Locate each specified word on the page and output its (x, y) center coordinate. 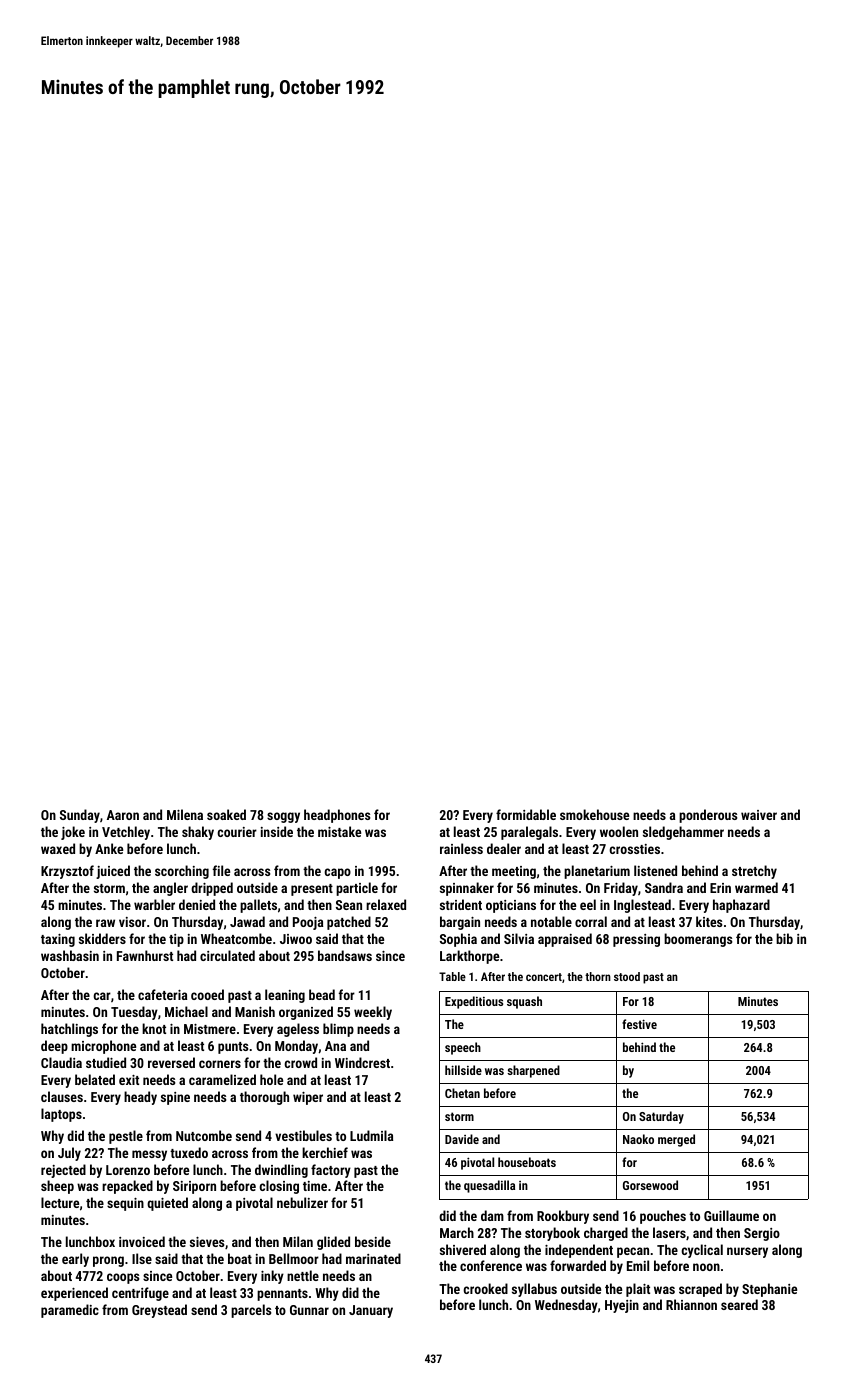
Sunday (80, 816)
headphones (337, 816)
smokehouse (594, 814)
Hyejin (622, 1306)
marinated (373, 1258)
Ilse (142, 1258)
